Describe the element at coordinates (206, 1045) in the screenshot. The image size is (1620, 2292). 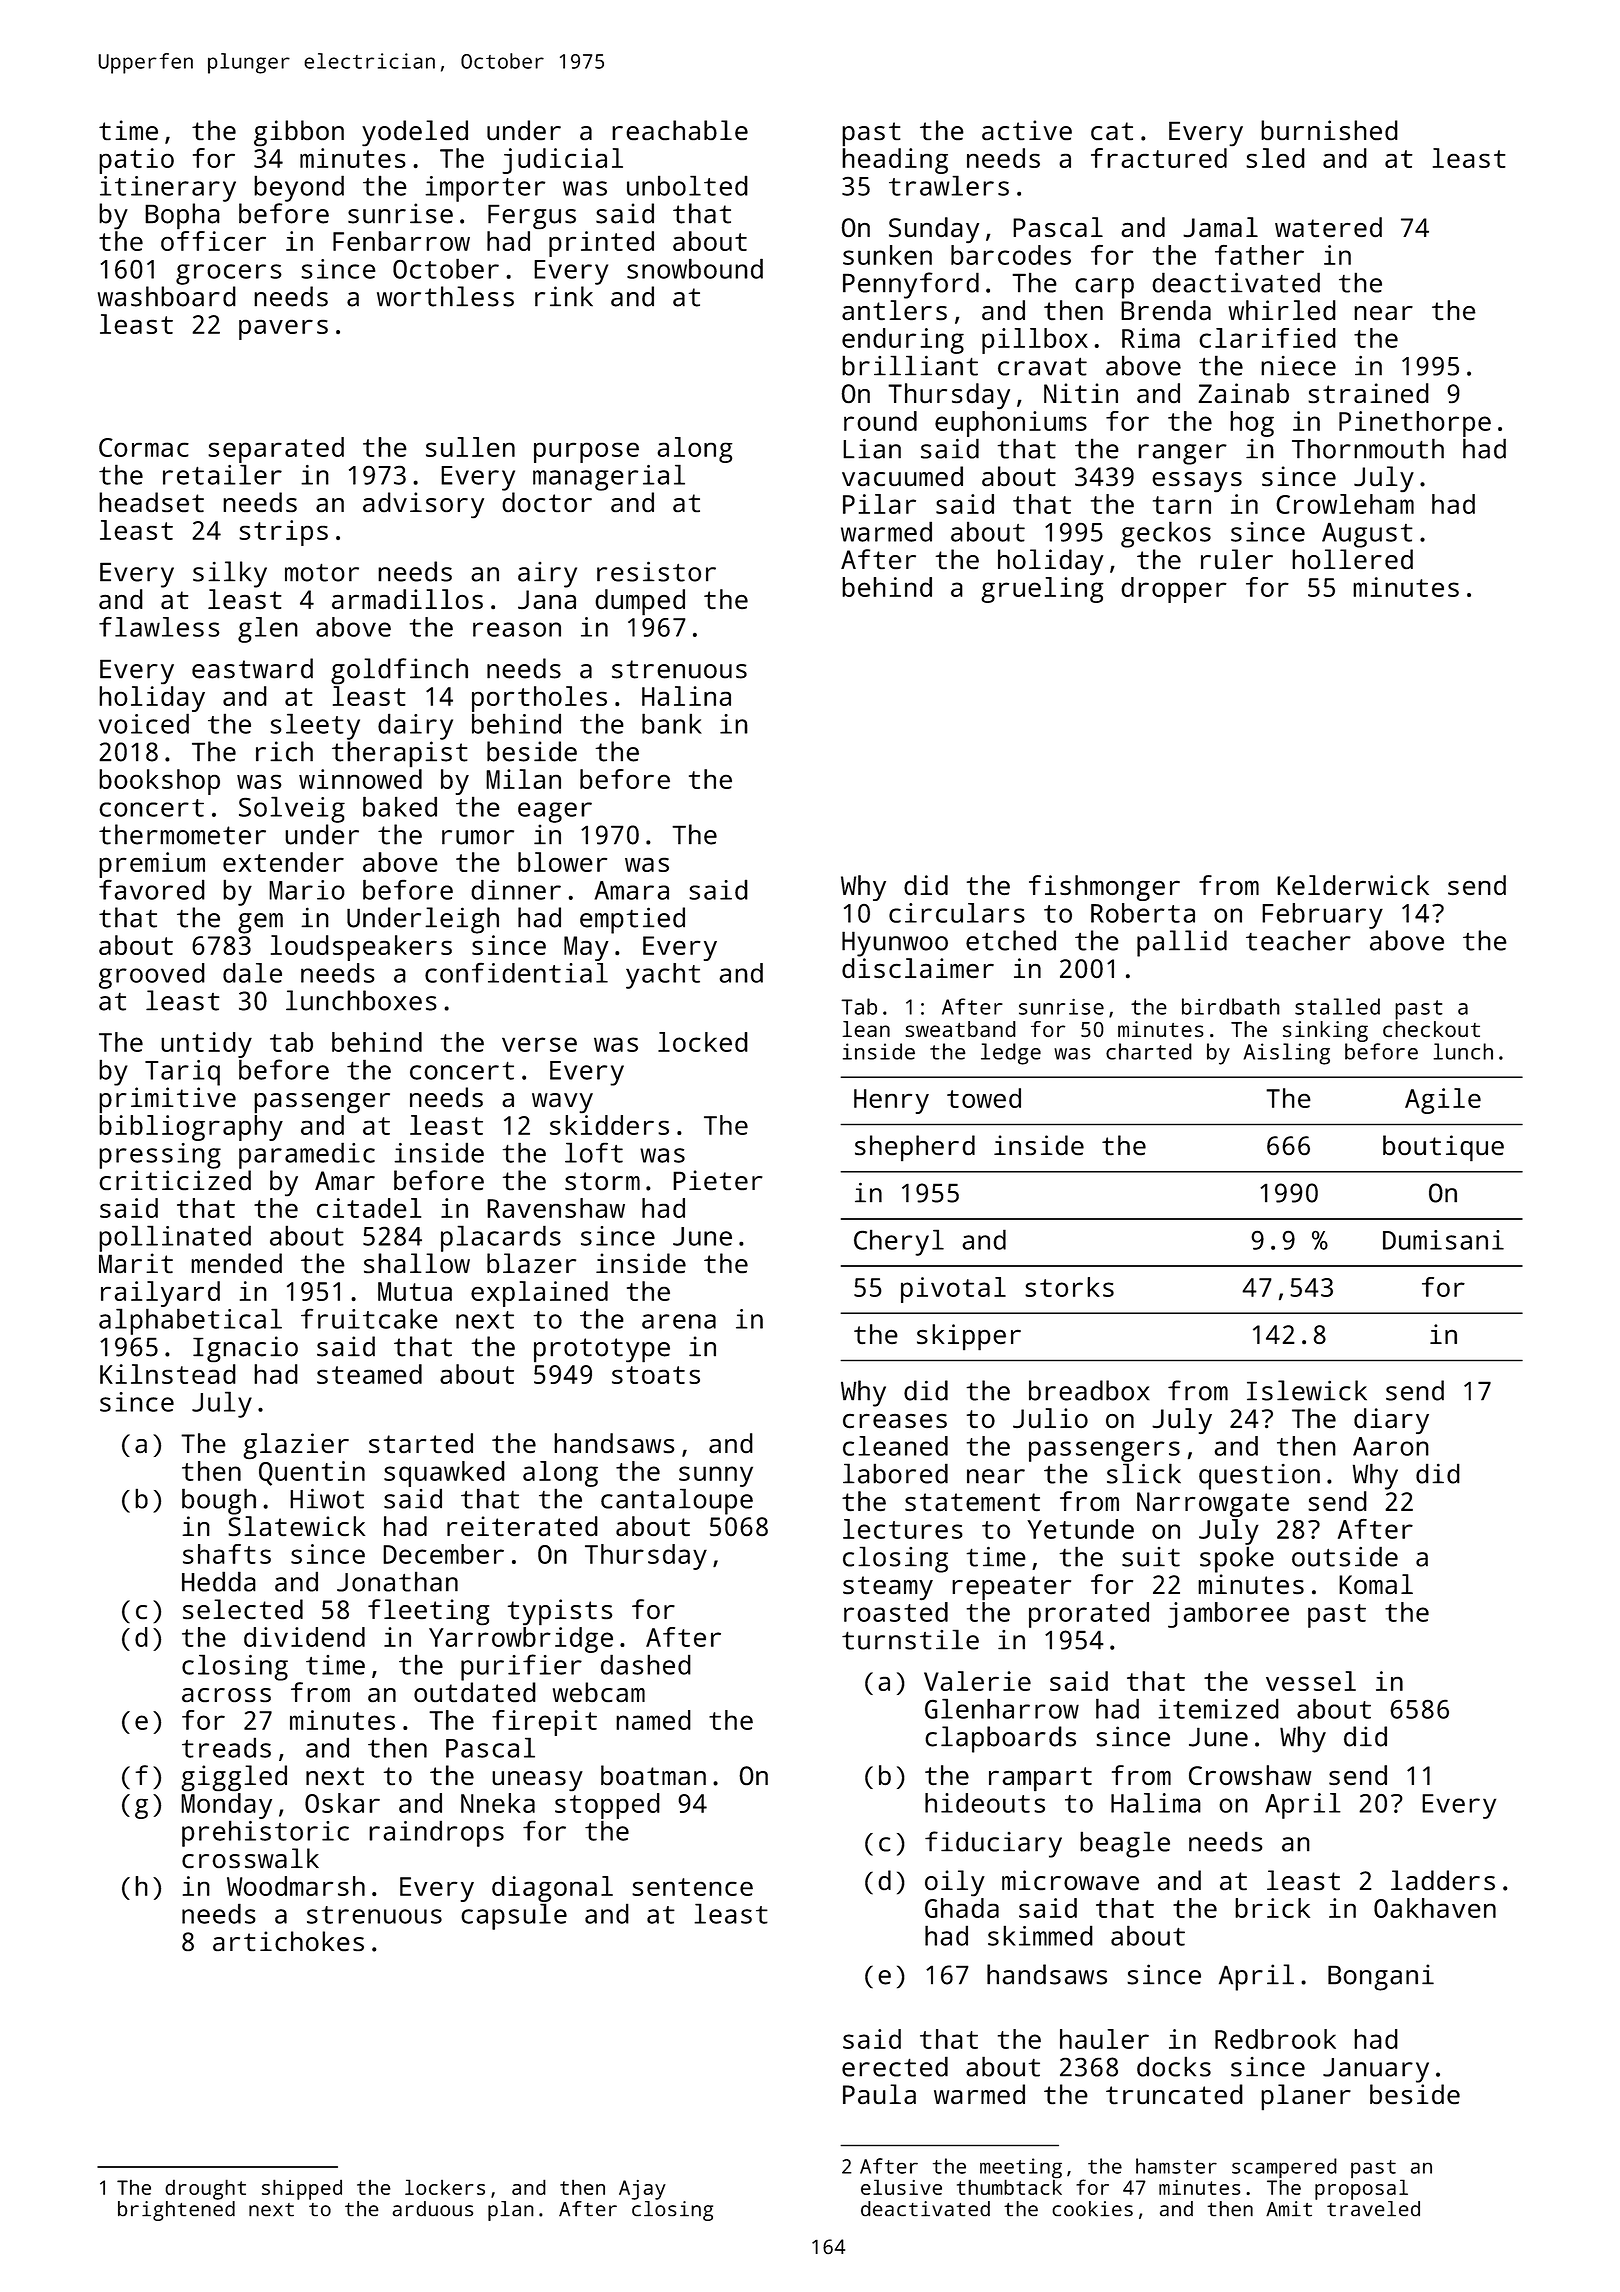
I see `untidy` at that location.
